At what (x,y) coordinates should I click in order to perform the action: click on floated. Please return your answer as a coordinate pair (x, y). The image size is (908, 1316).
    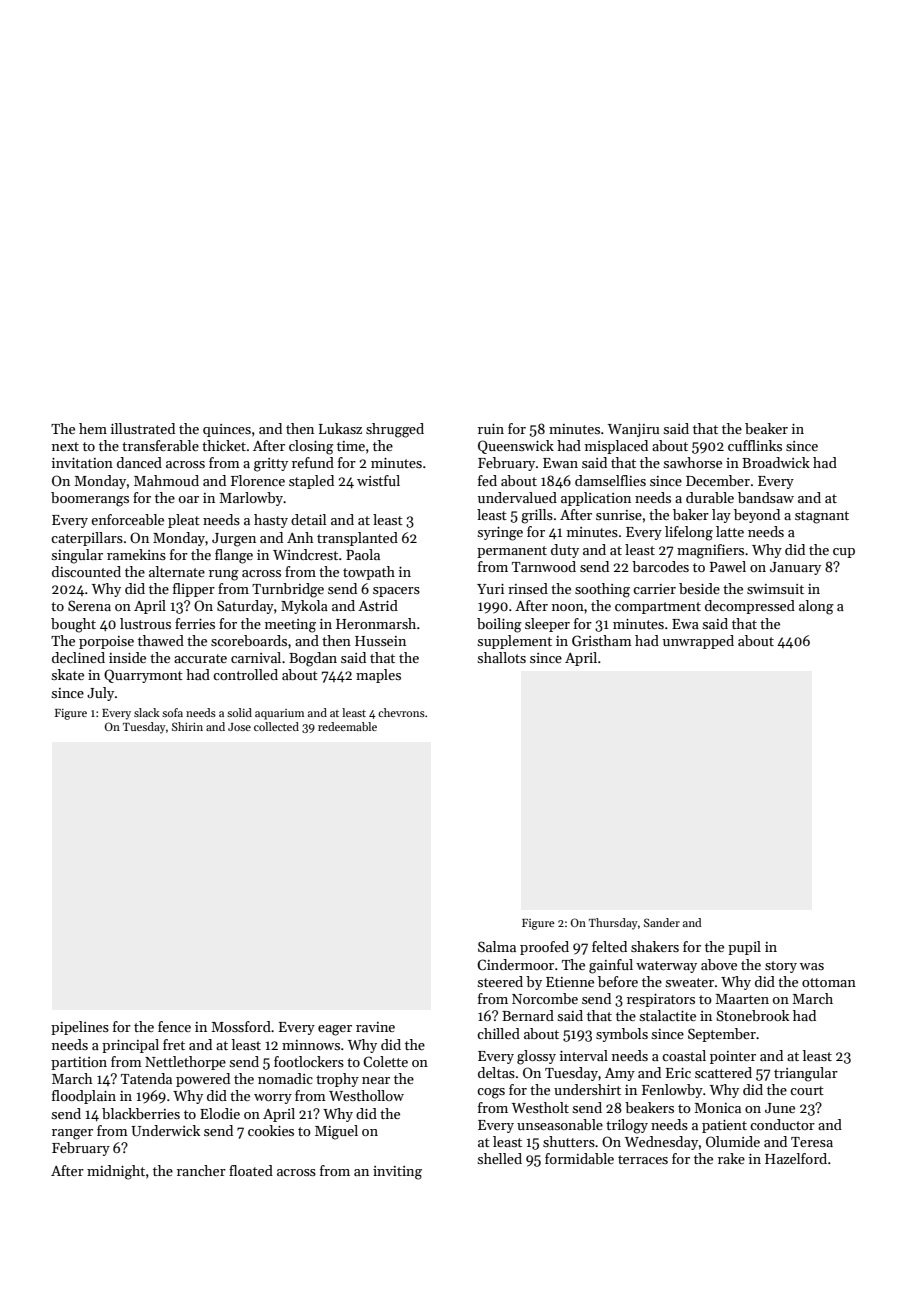
    Looking at the image, I should click on (251, 1170).
